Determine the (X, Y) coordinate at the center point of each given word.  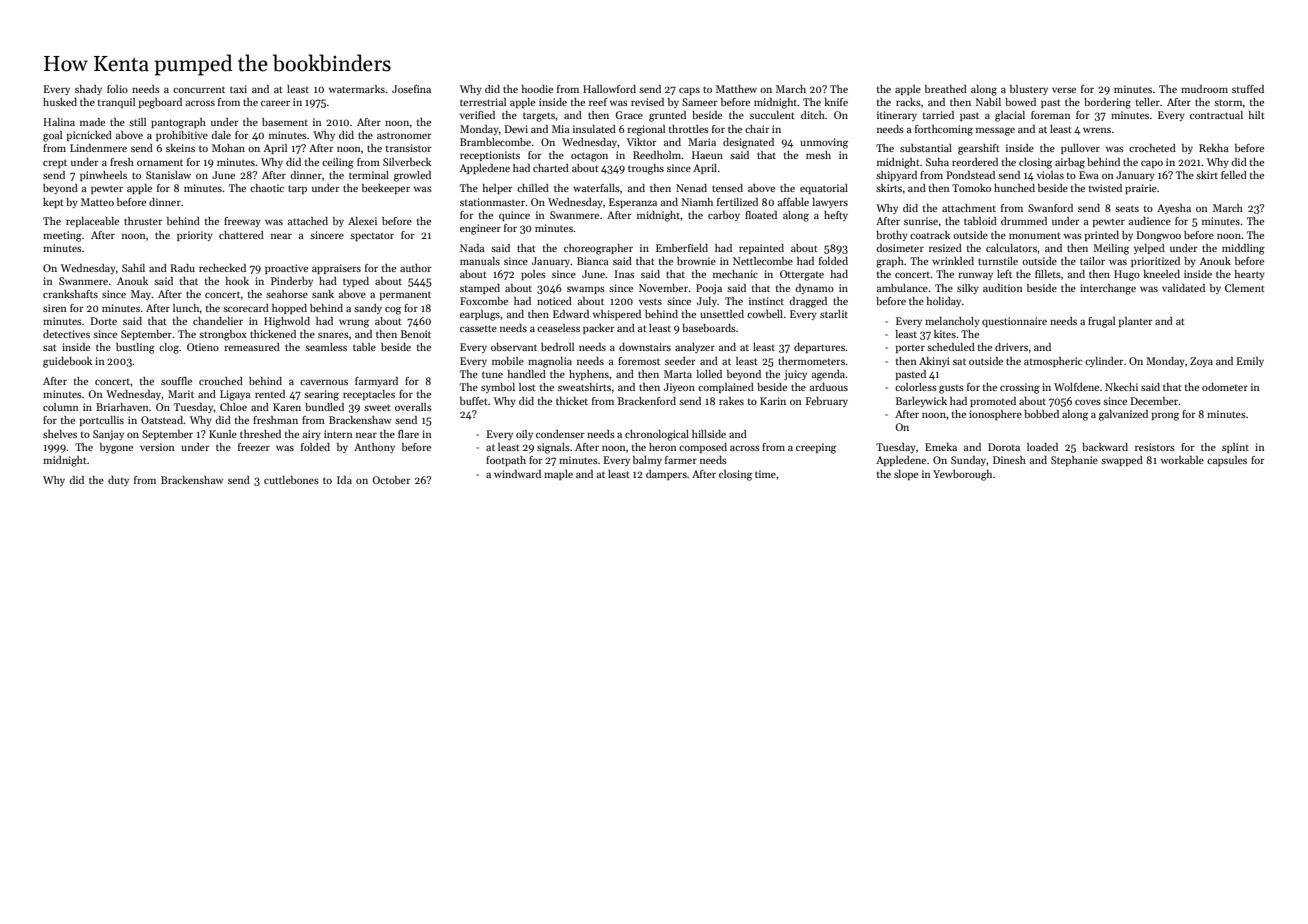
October (391, 480)
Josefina (411, 89)
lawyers (830, 203)
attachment (969, 208)
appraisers (336, 269)
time (765, 474)
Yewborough (962, 475)
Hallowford (609, 89)
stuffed (1248, 89)
